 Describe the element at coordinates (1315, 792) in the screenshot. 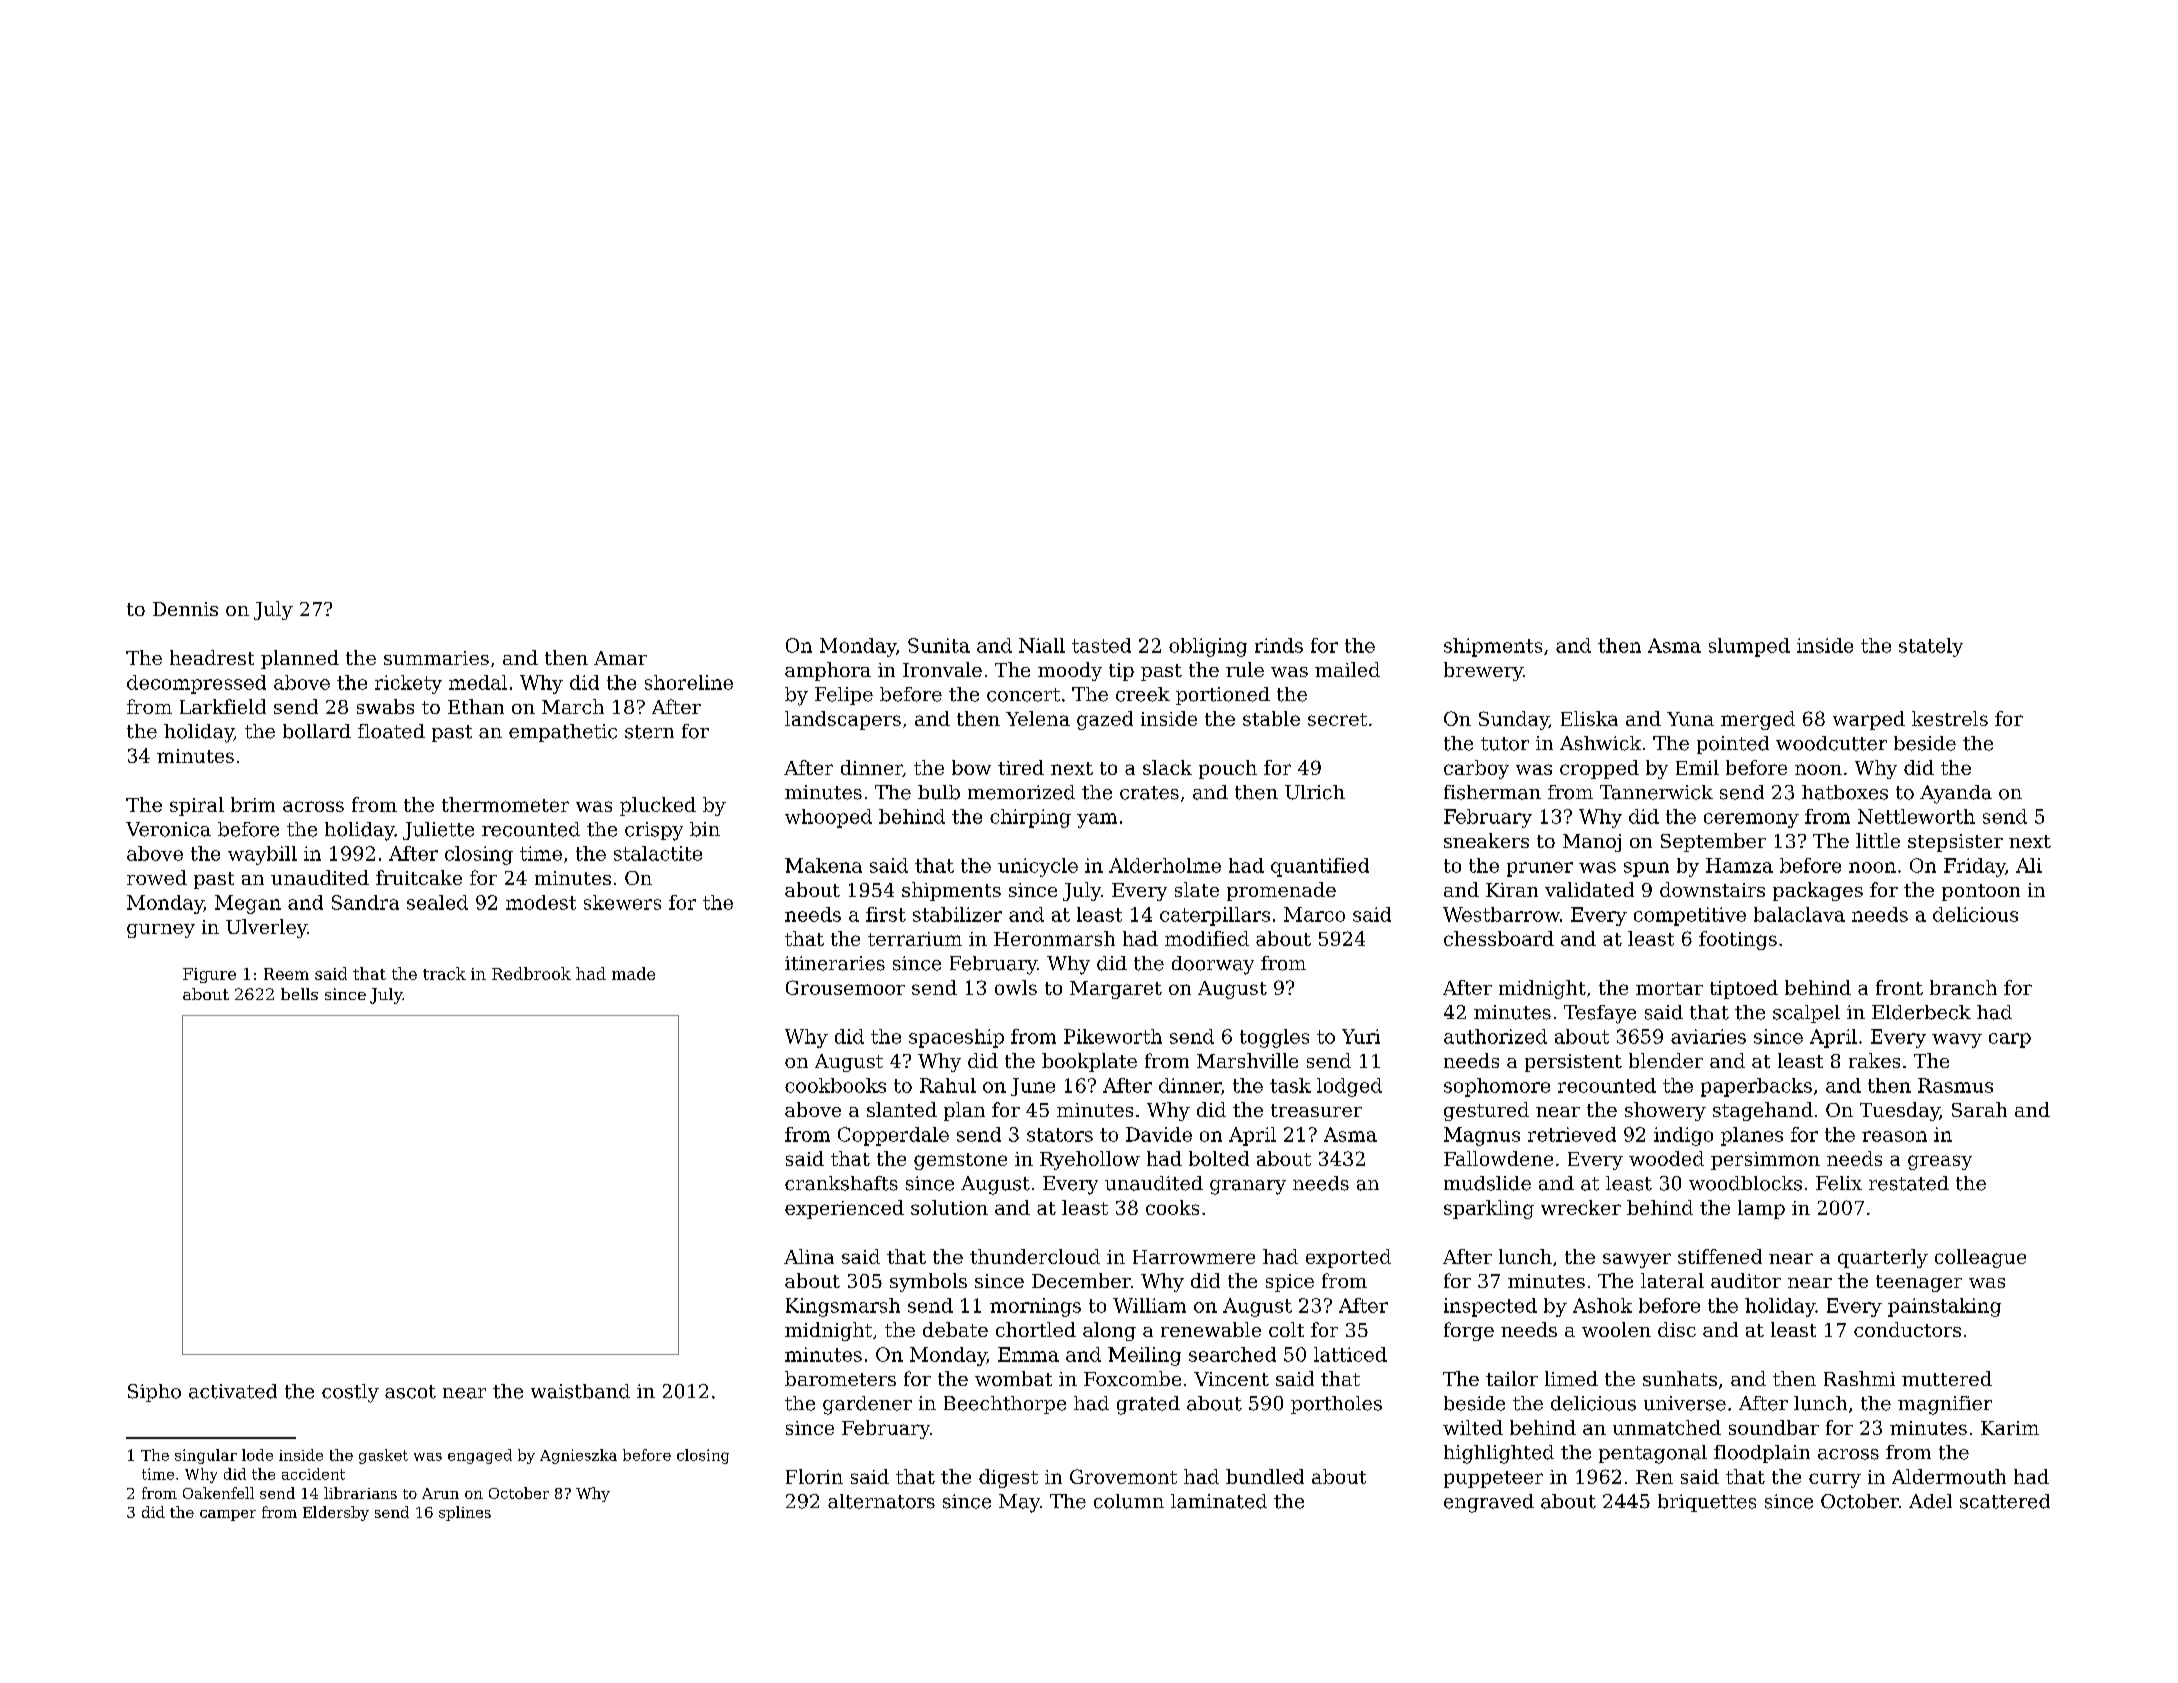

I see `Ulrich` at that location.
